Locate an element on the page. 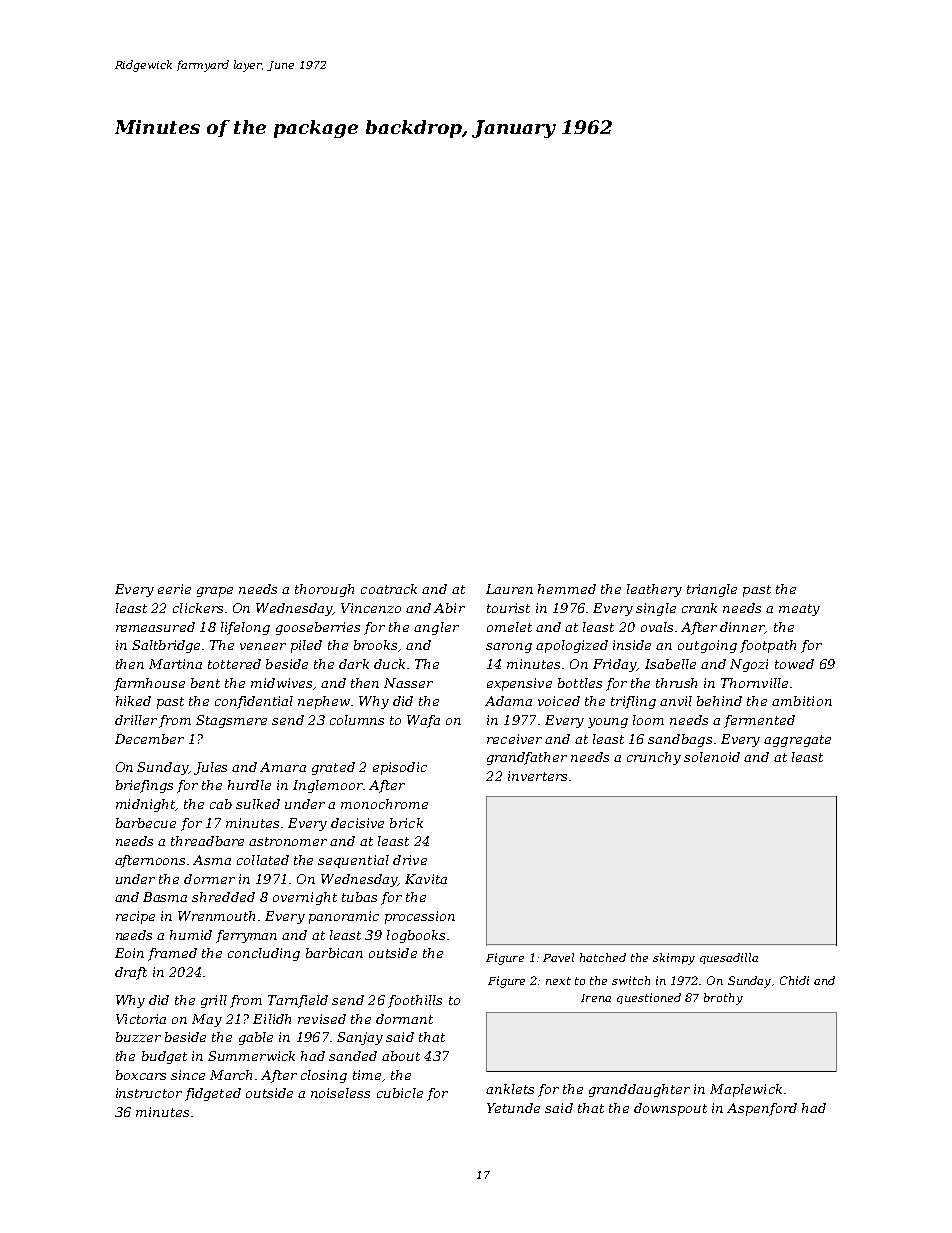  omelet is located at coordinates (509, 627).
